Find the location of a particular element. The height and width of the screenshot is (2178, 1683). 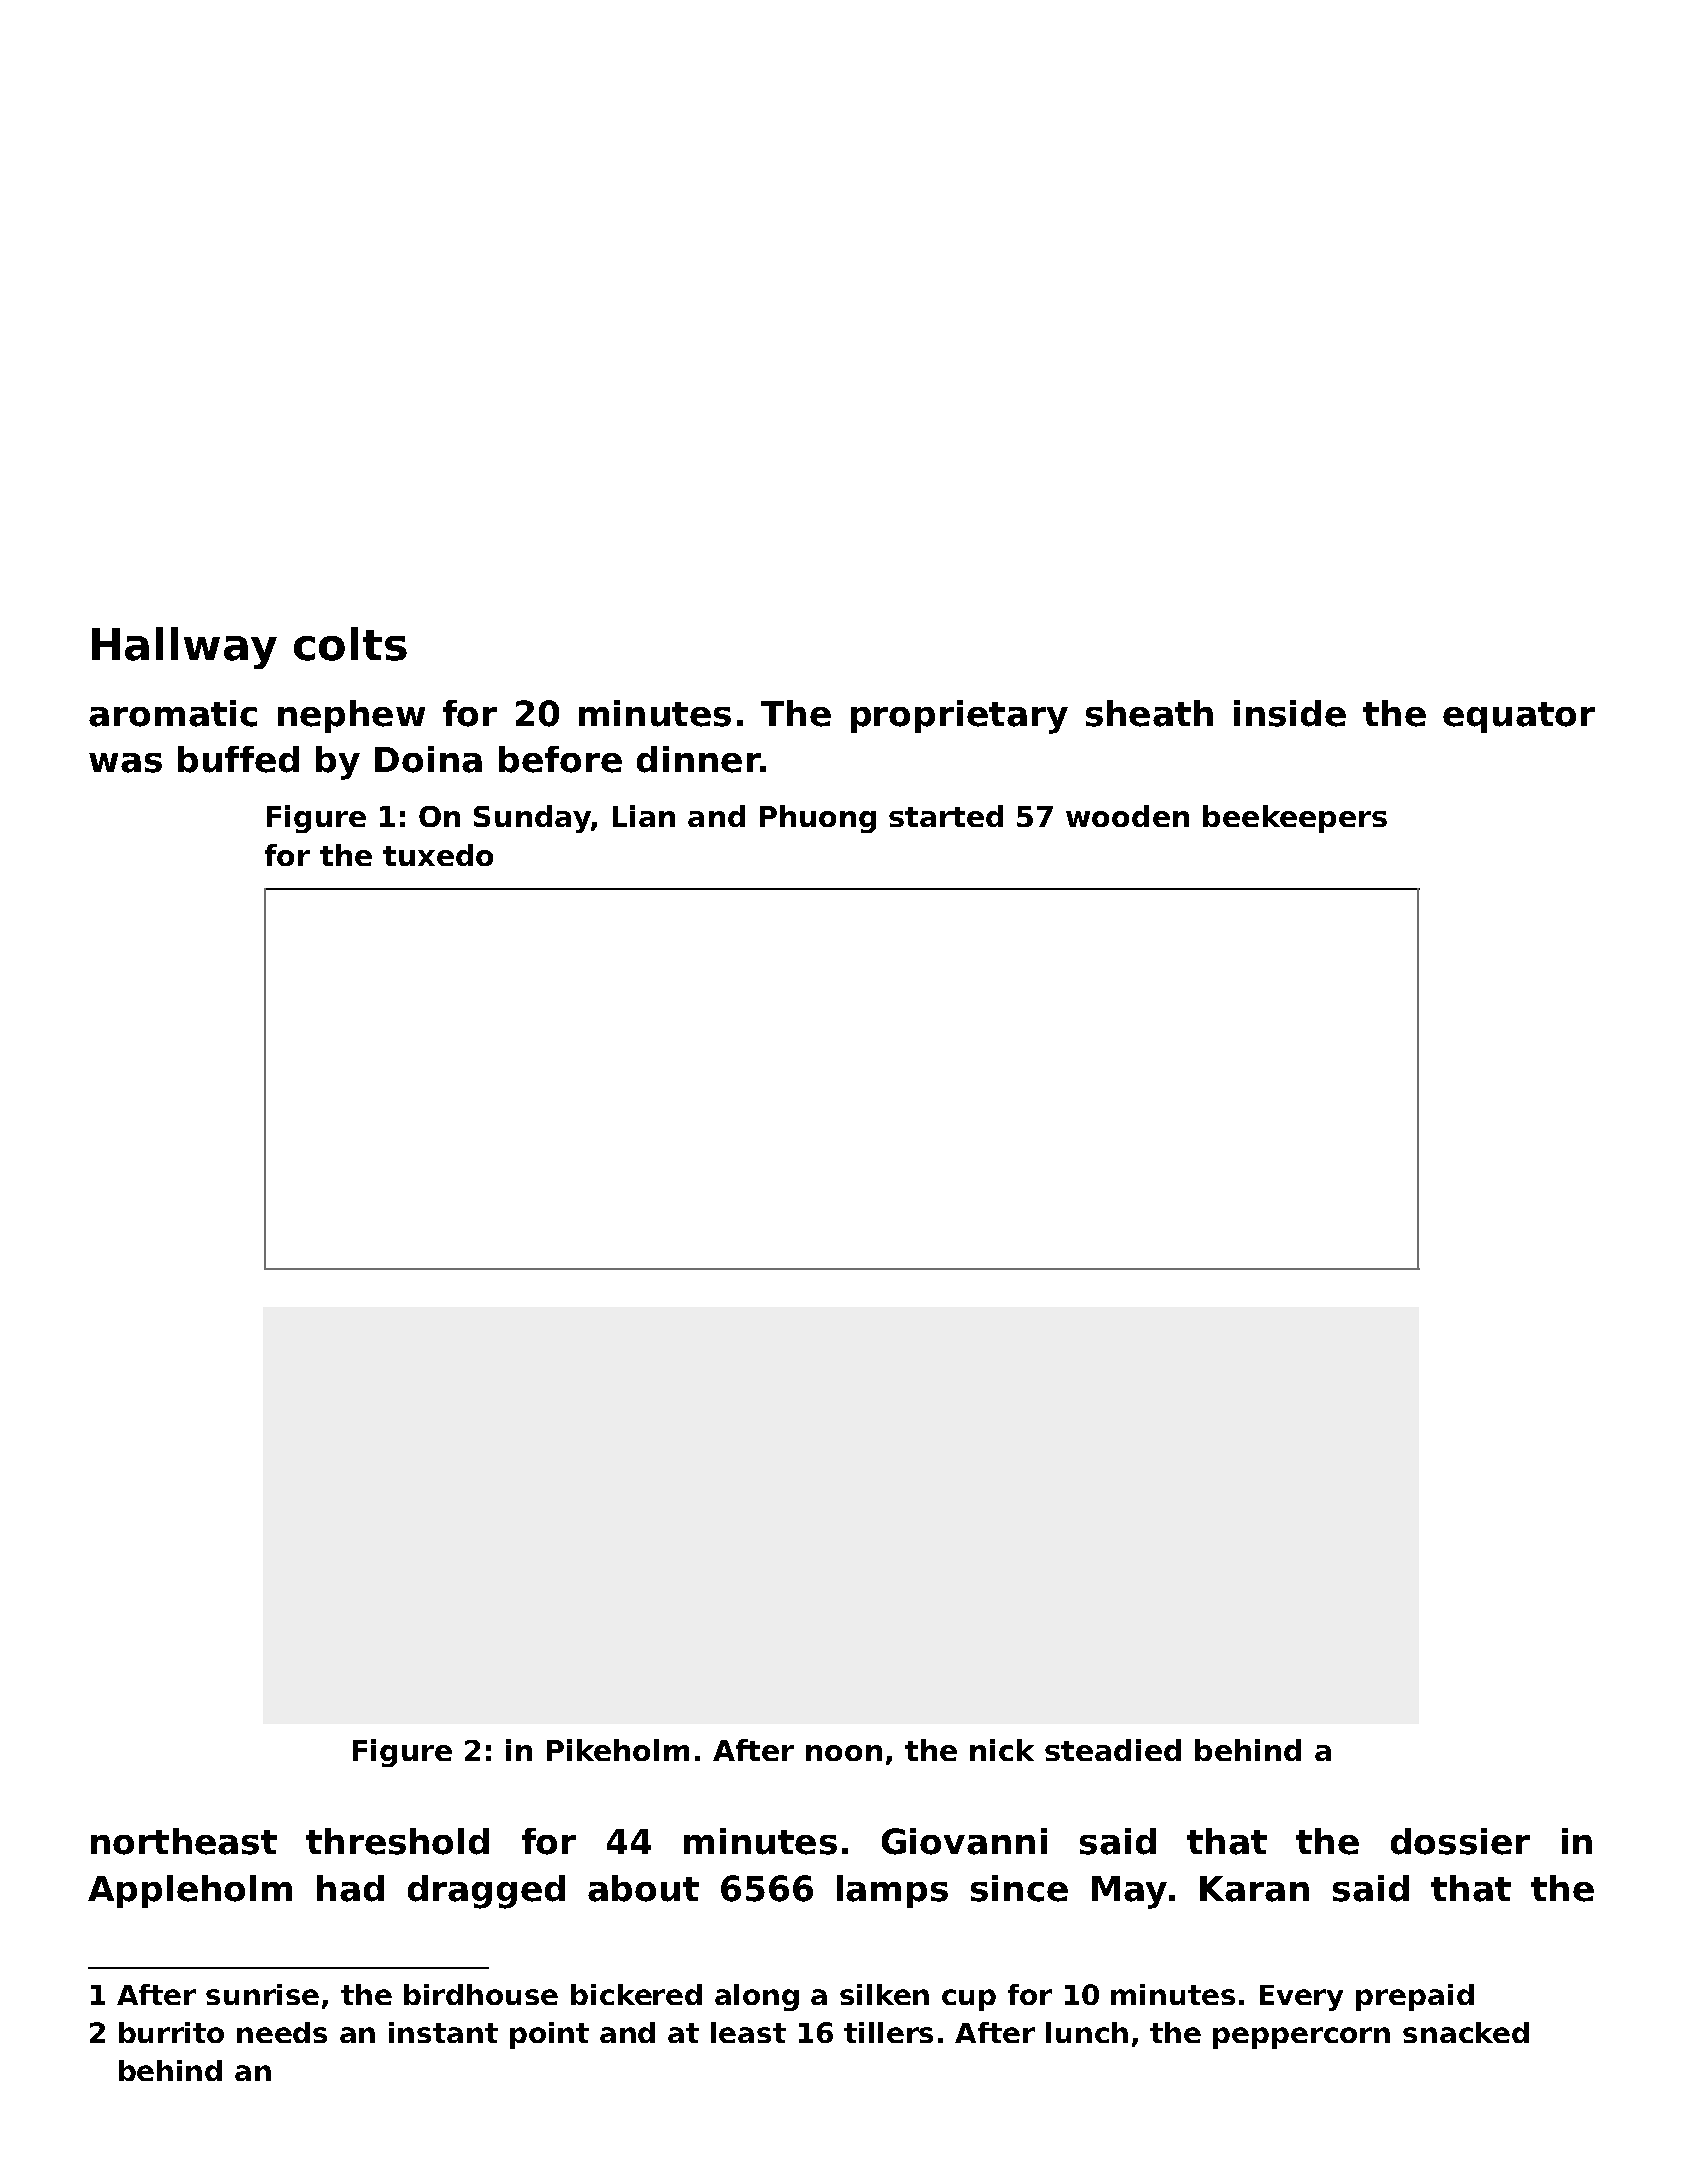

tuxedo is located at coordinates (438, 855).
